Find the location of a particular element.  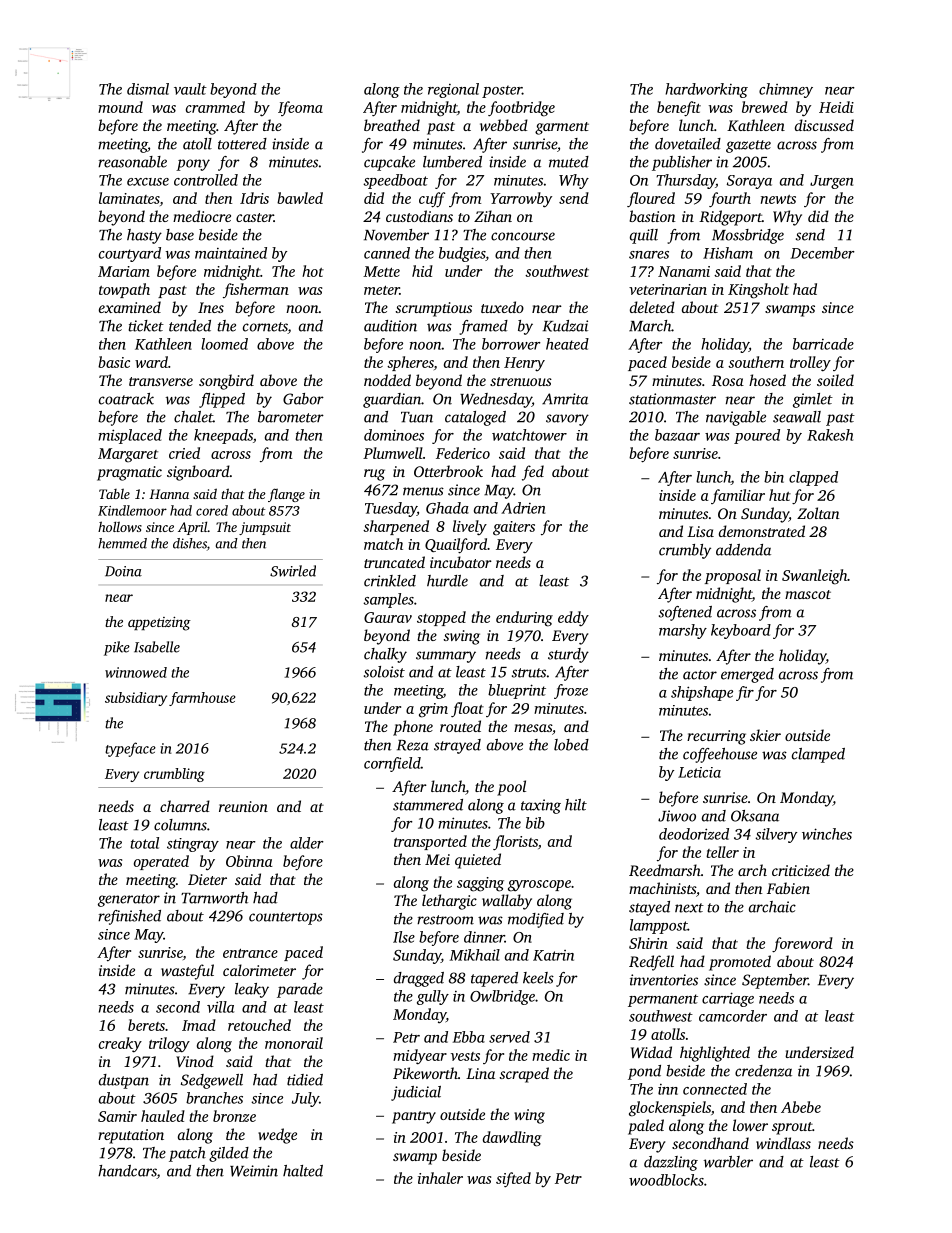

barricade is located at coordinates (823, 344).
